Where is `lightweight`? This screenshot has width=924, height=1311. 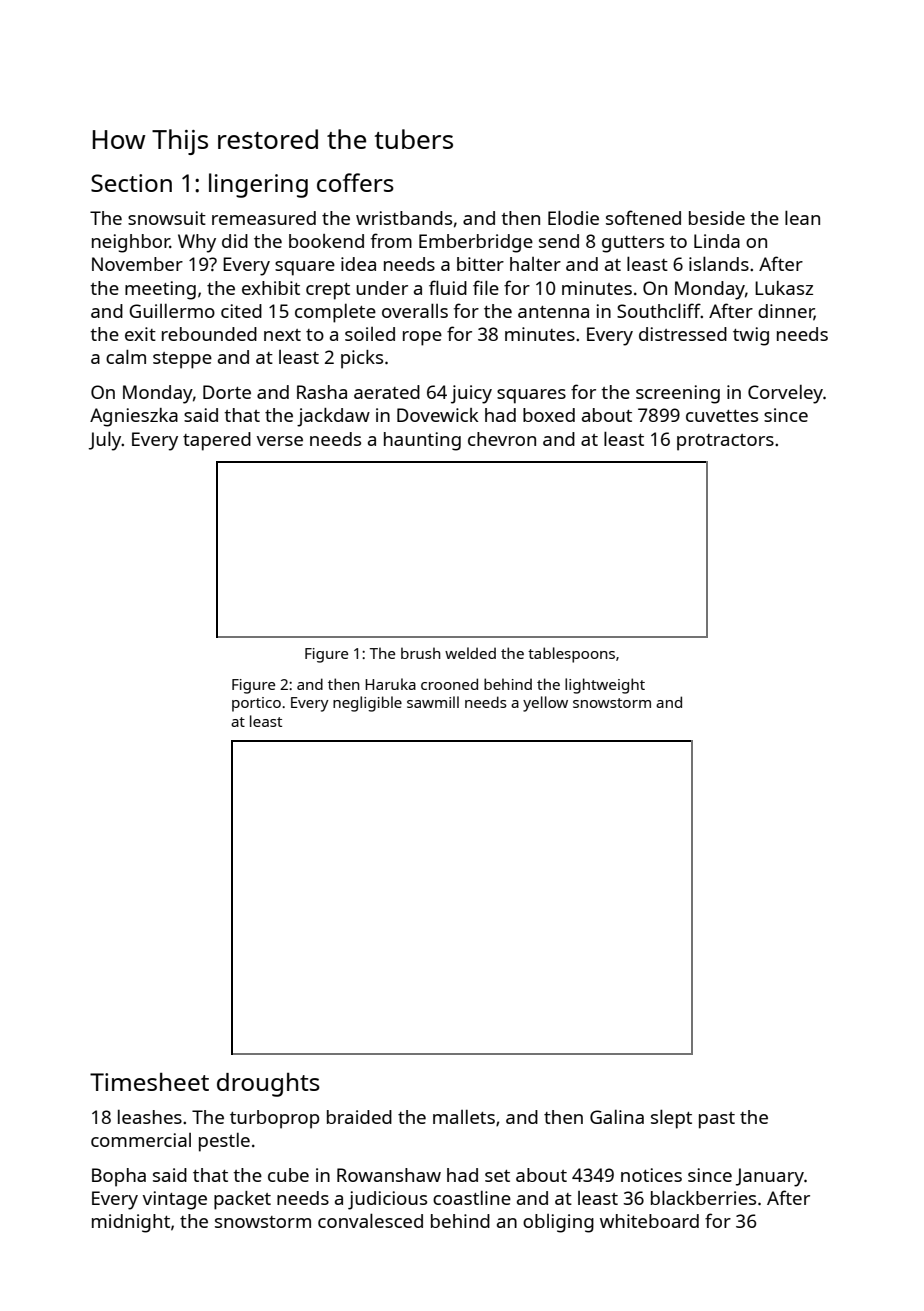
lightweight is located at coordinates (605, 686).
